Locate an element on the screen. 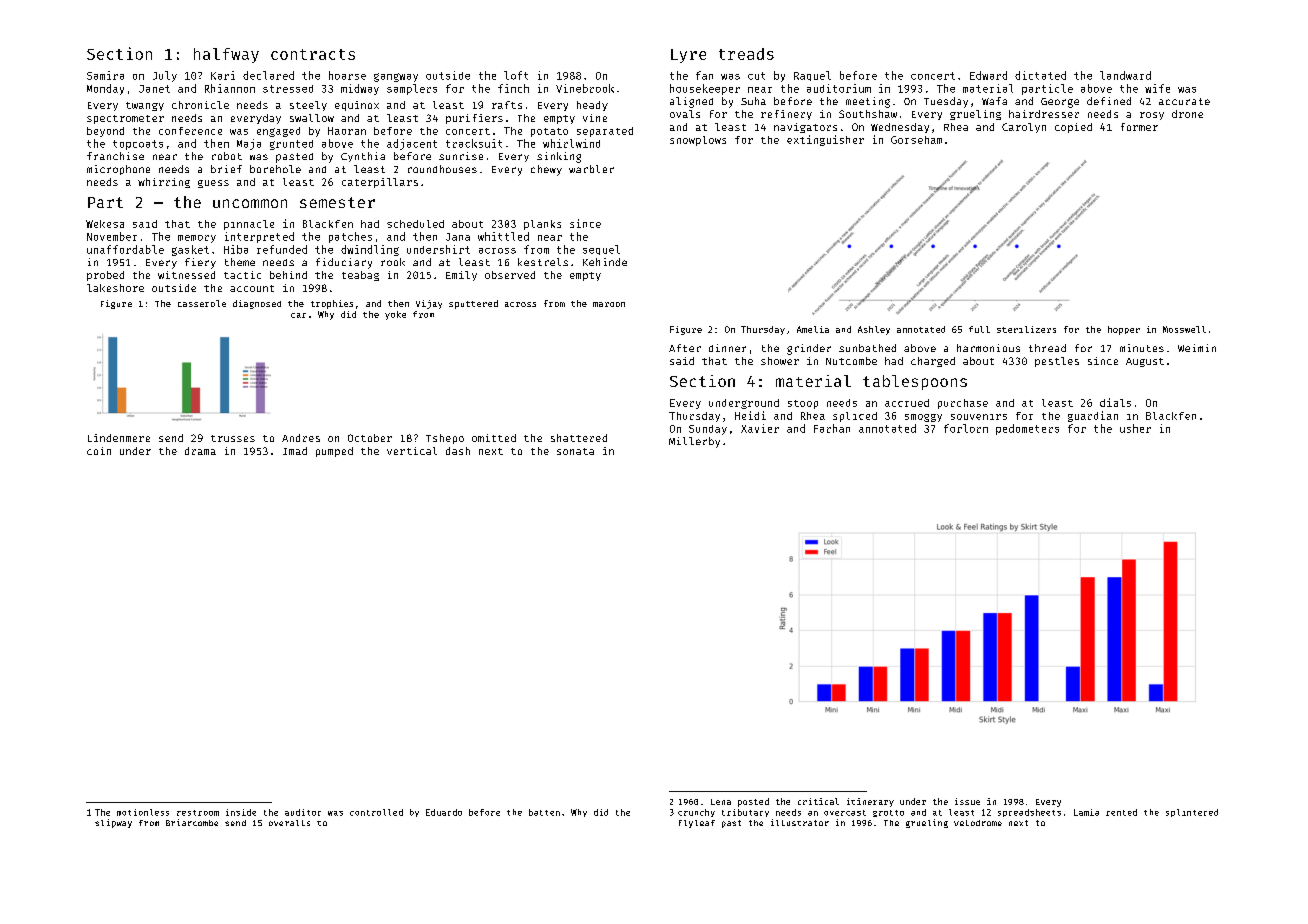  Wekesa is located at coordinates (105, 224).
